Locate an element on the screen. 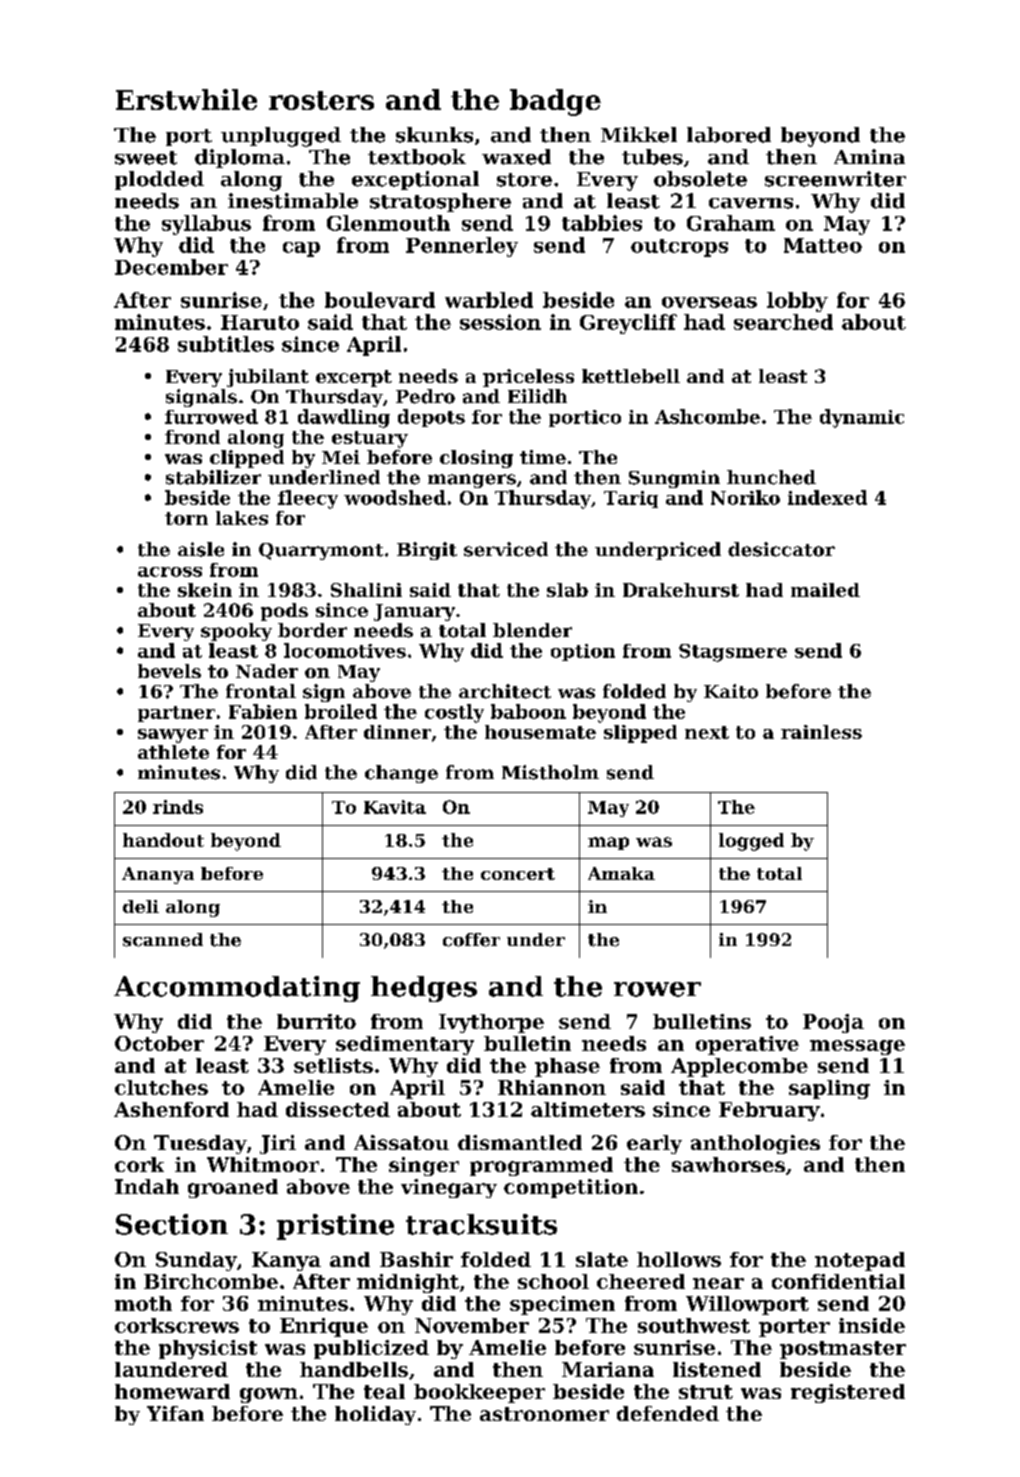  hunched is located at coordinates (771, 477).
